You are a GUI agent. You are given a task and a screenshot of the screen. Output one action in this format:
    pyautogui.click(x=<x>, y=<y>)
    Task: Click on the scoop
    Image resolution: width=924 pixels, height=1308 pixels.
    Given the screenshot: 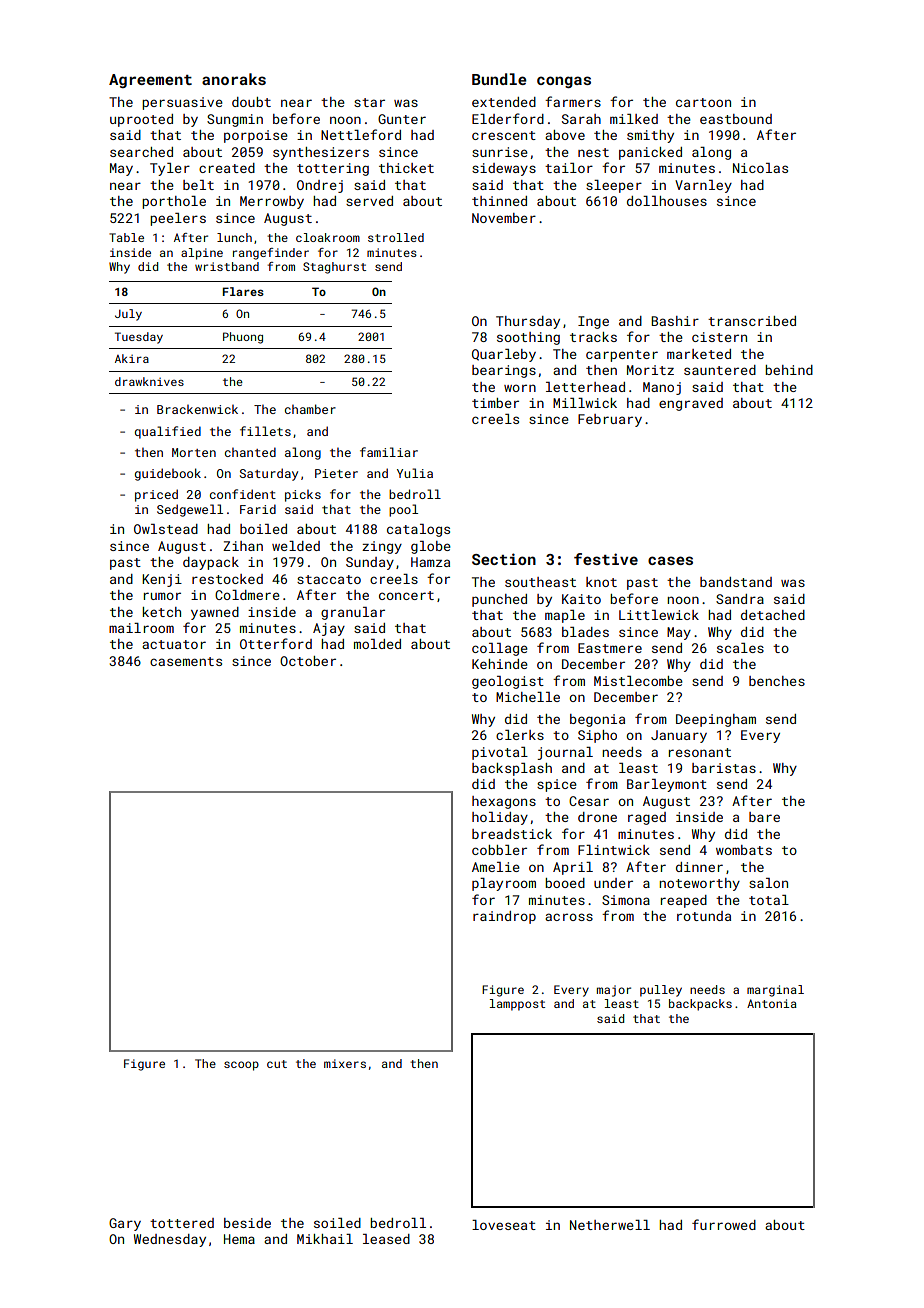 What is the action you would take?
    pyautogui.click(x=241, y=1066)
